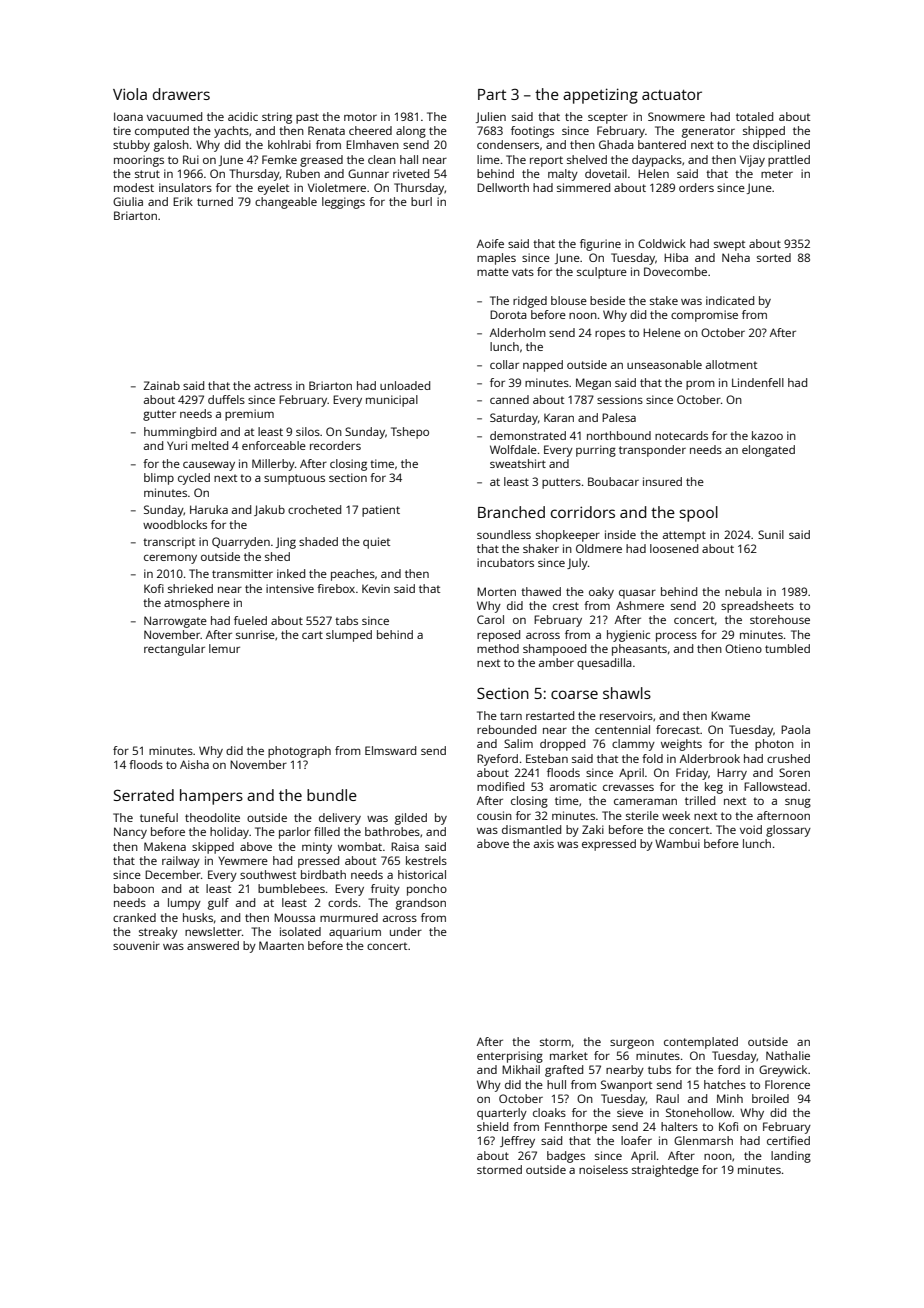 This screenshot has height=1308, width=924. Describe the element at coordinates (406, 931) in the screenshot. I see `under` at that location.
